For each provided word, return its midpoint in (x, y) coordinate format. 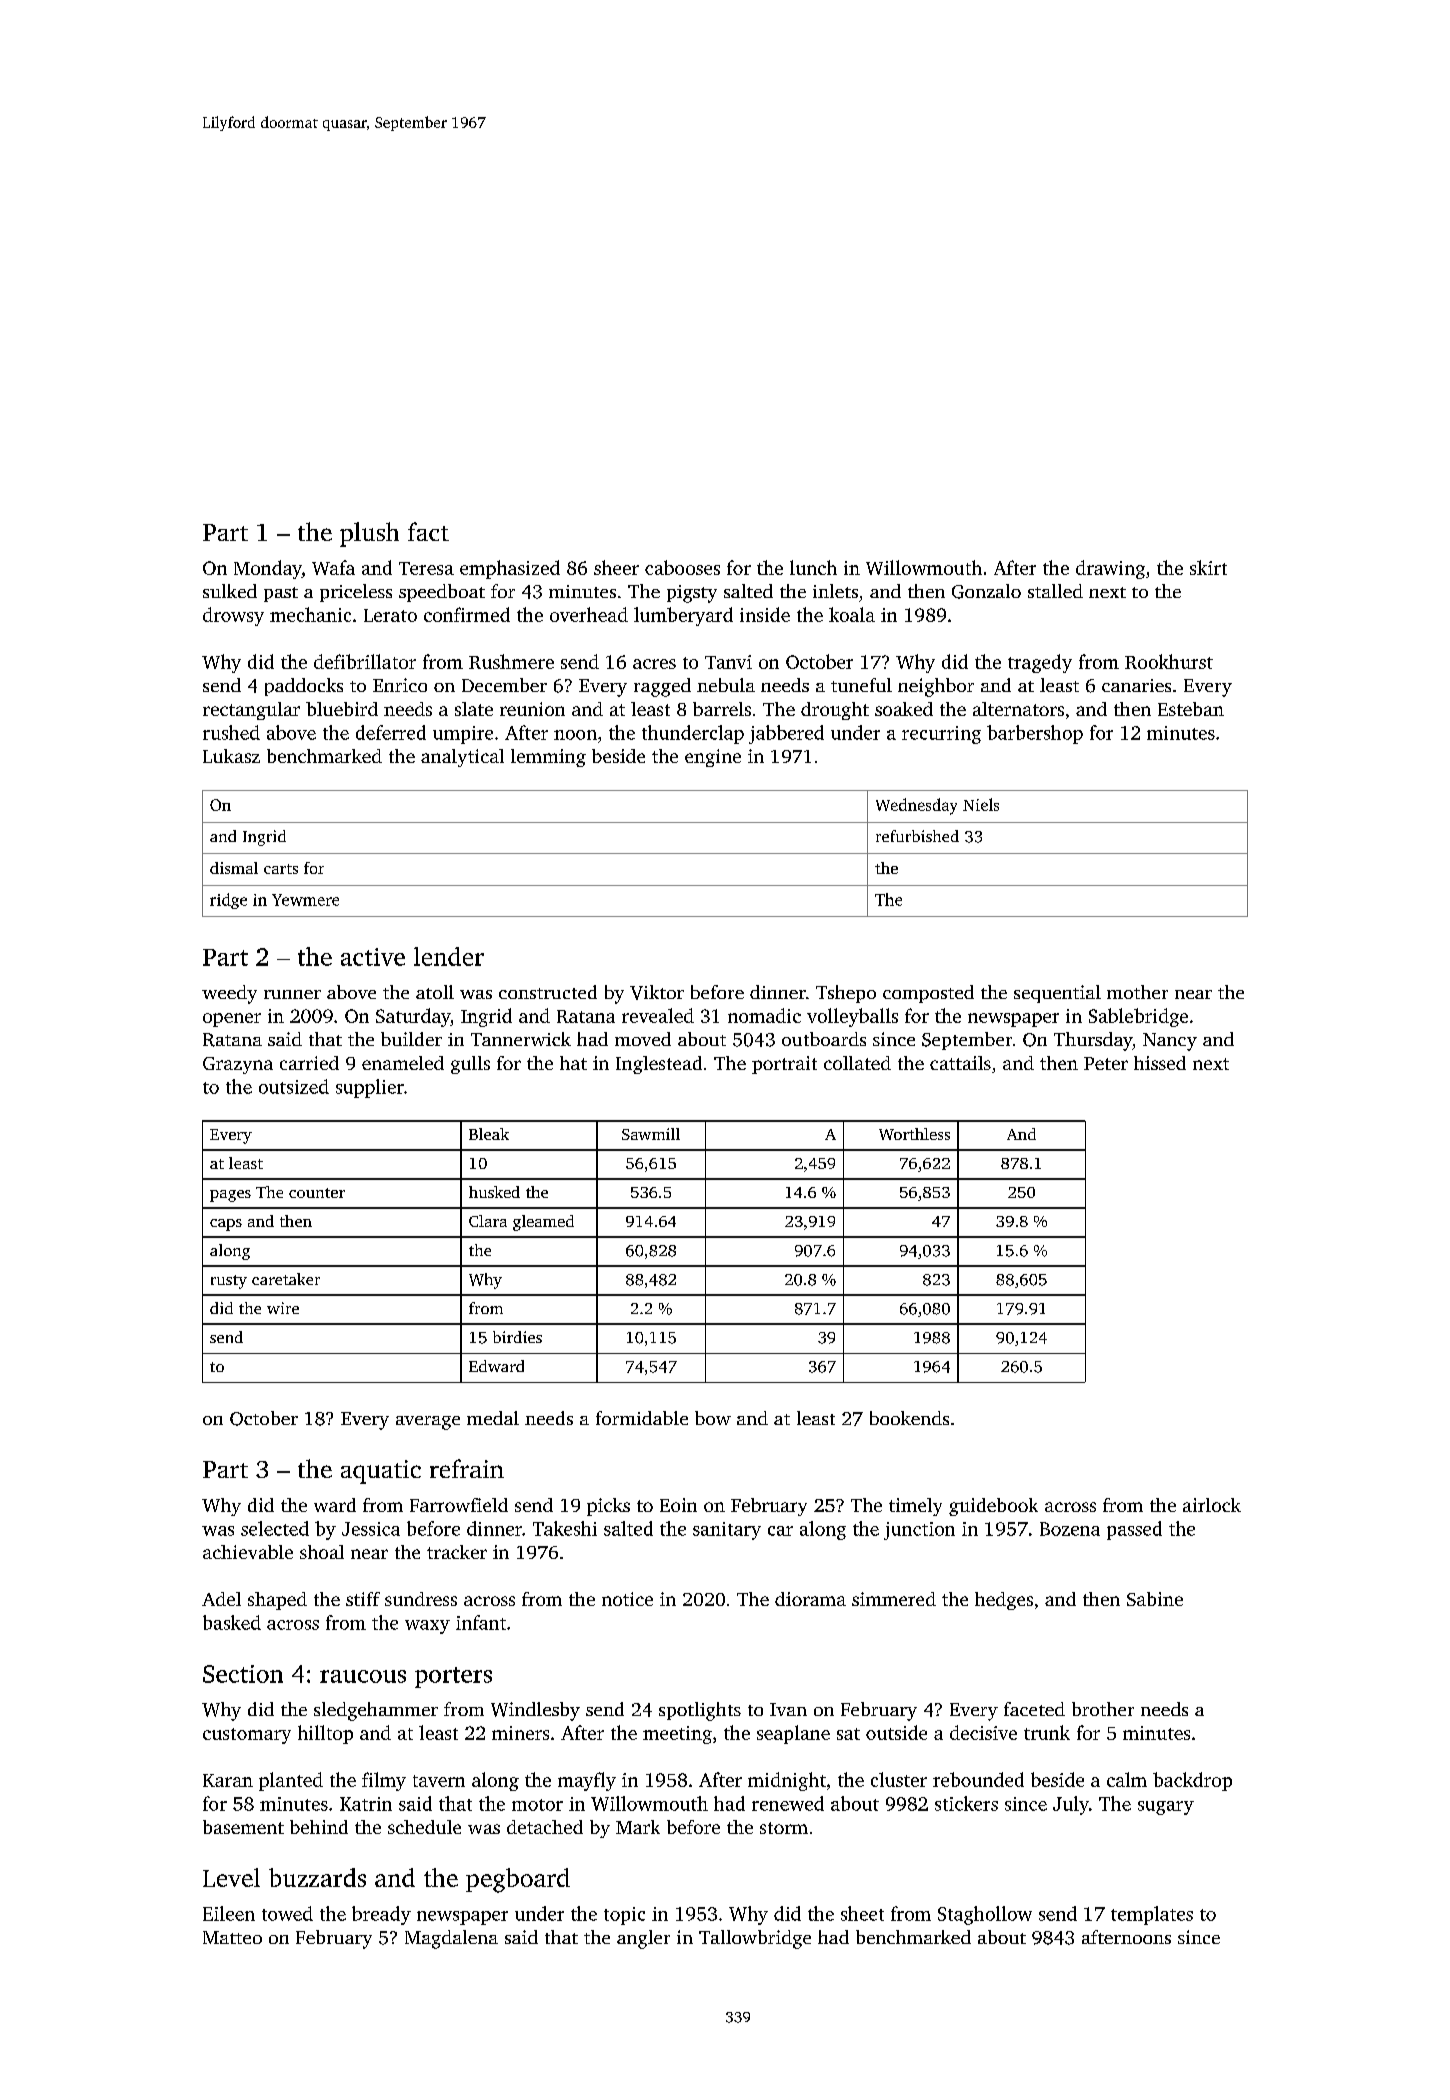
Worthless (914, 1134)
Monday (268, 569)
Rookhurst (1169, 661)
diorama (810, 1599)
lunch (813, 567)
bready (381, 1915)
